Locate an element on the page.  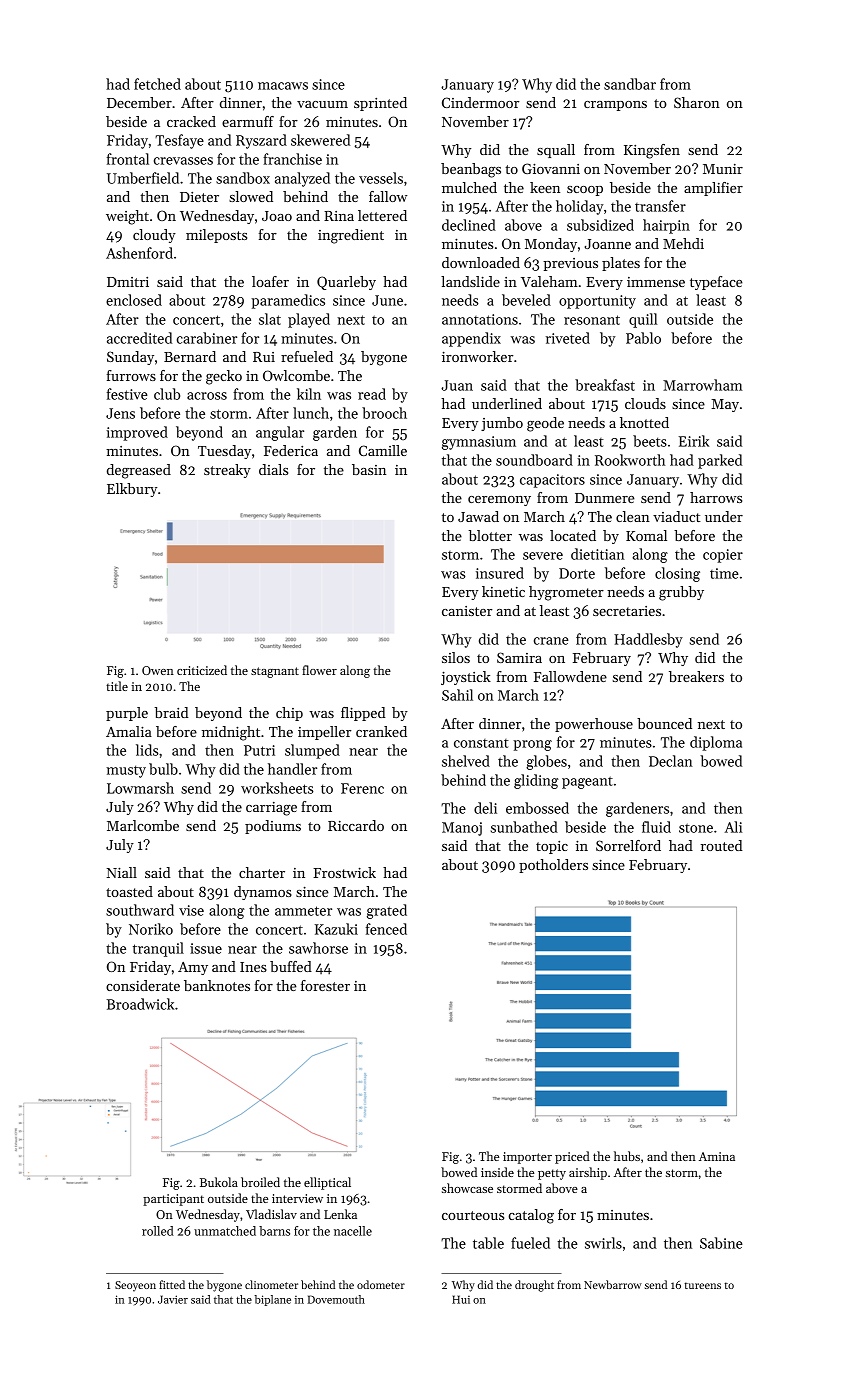
annotations is located at coordinates (480, 319).
